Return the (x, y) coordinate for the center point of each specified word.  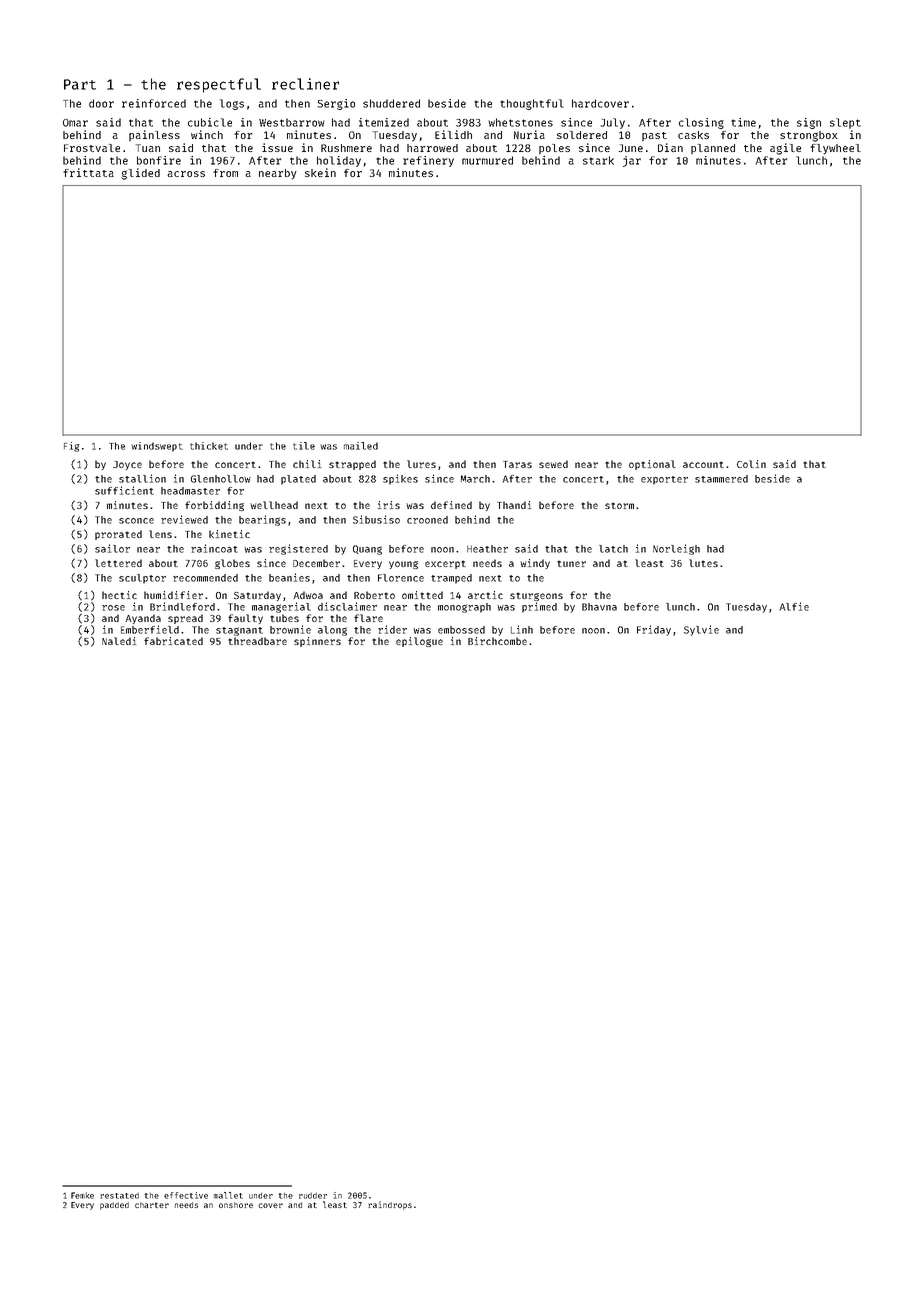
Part (80, 84)
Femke (82, 1195)
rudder (313, 1196)
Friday (654, 630)
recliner (305, 84)
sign (809, 123)
